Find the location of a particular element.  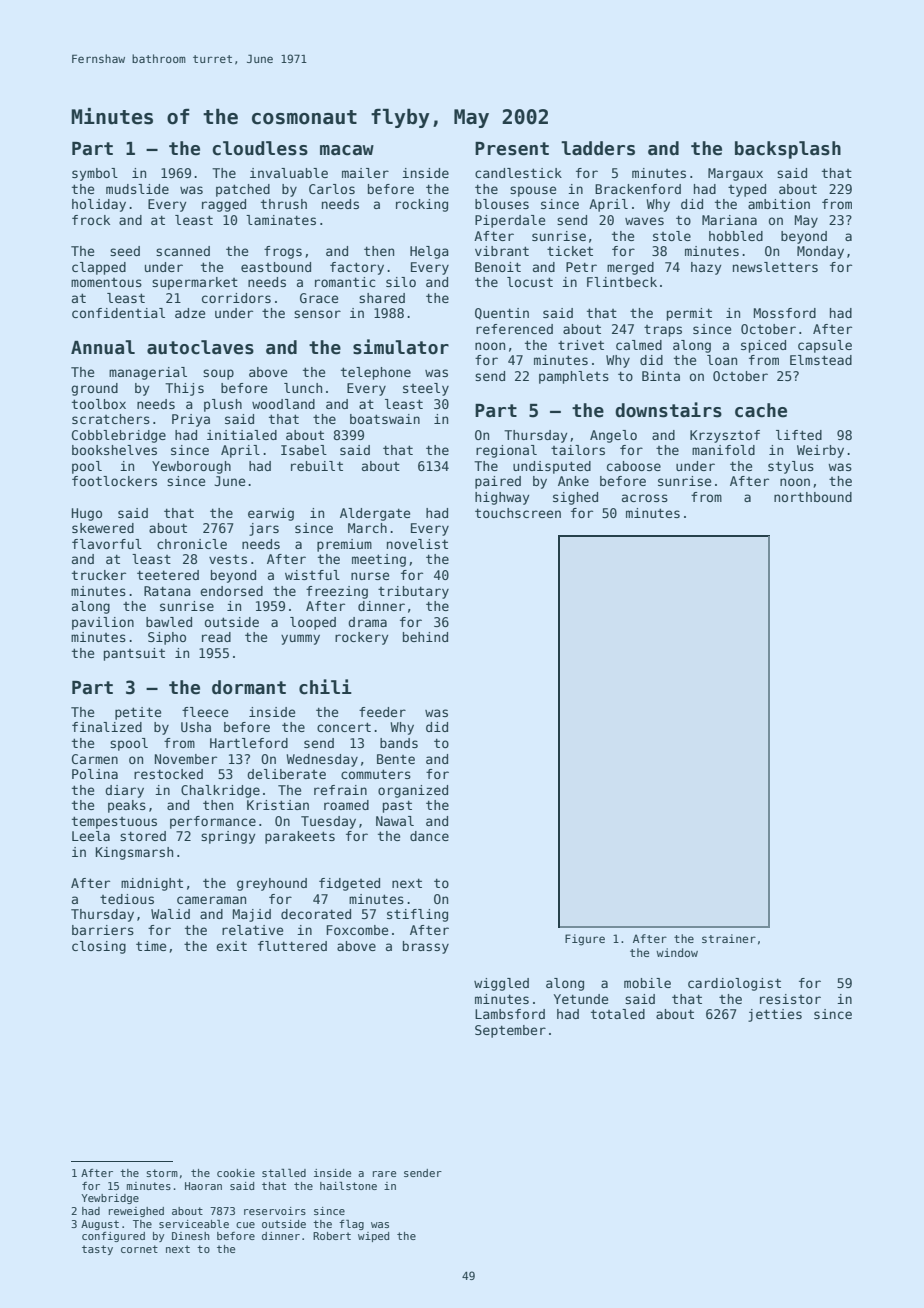

tasty is located at coordinates (97, 1250).
